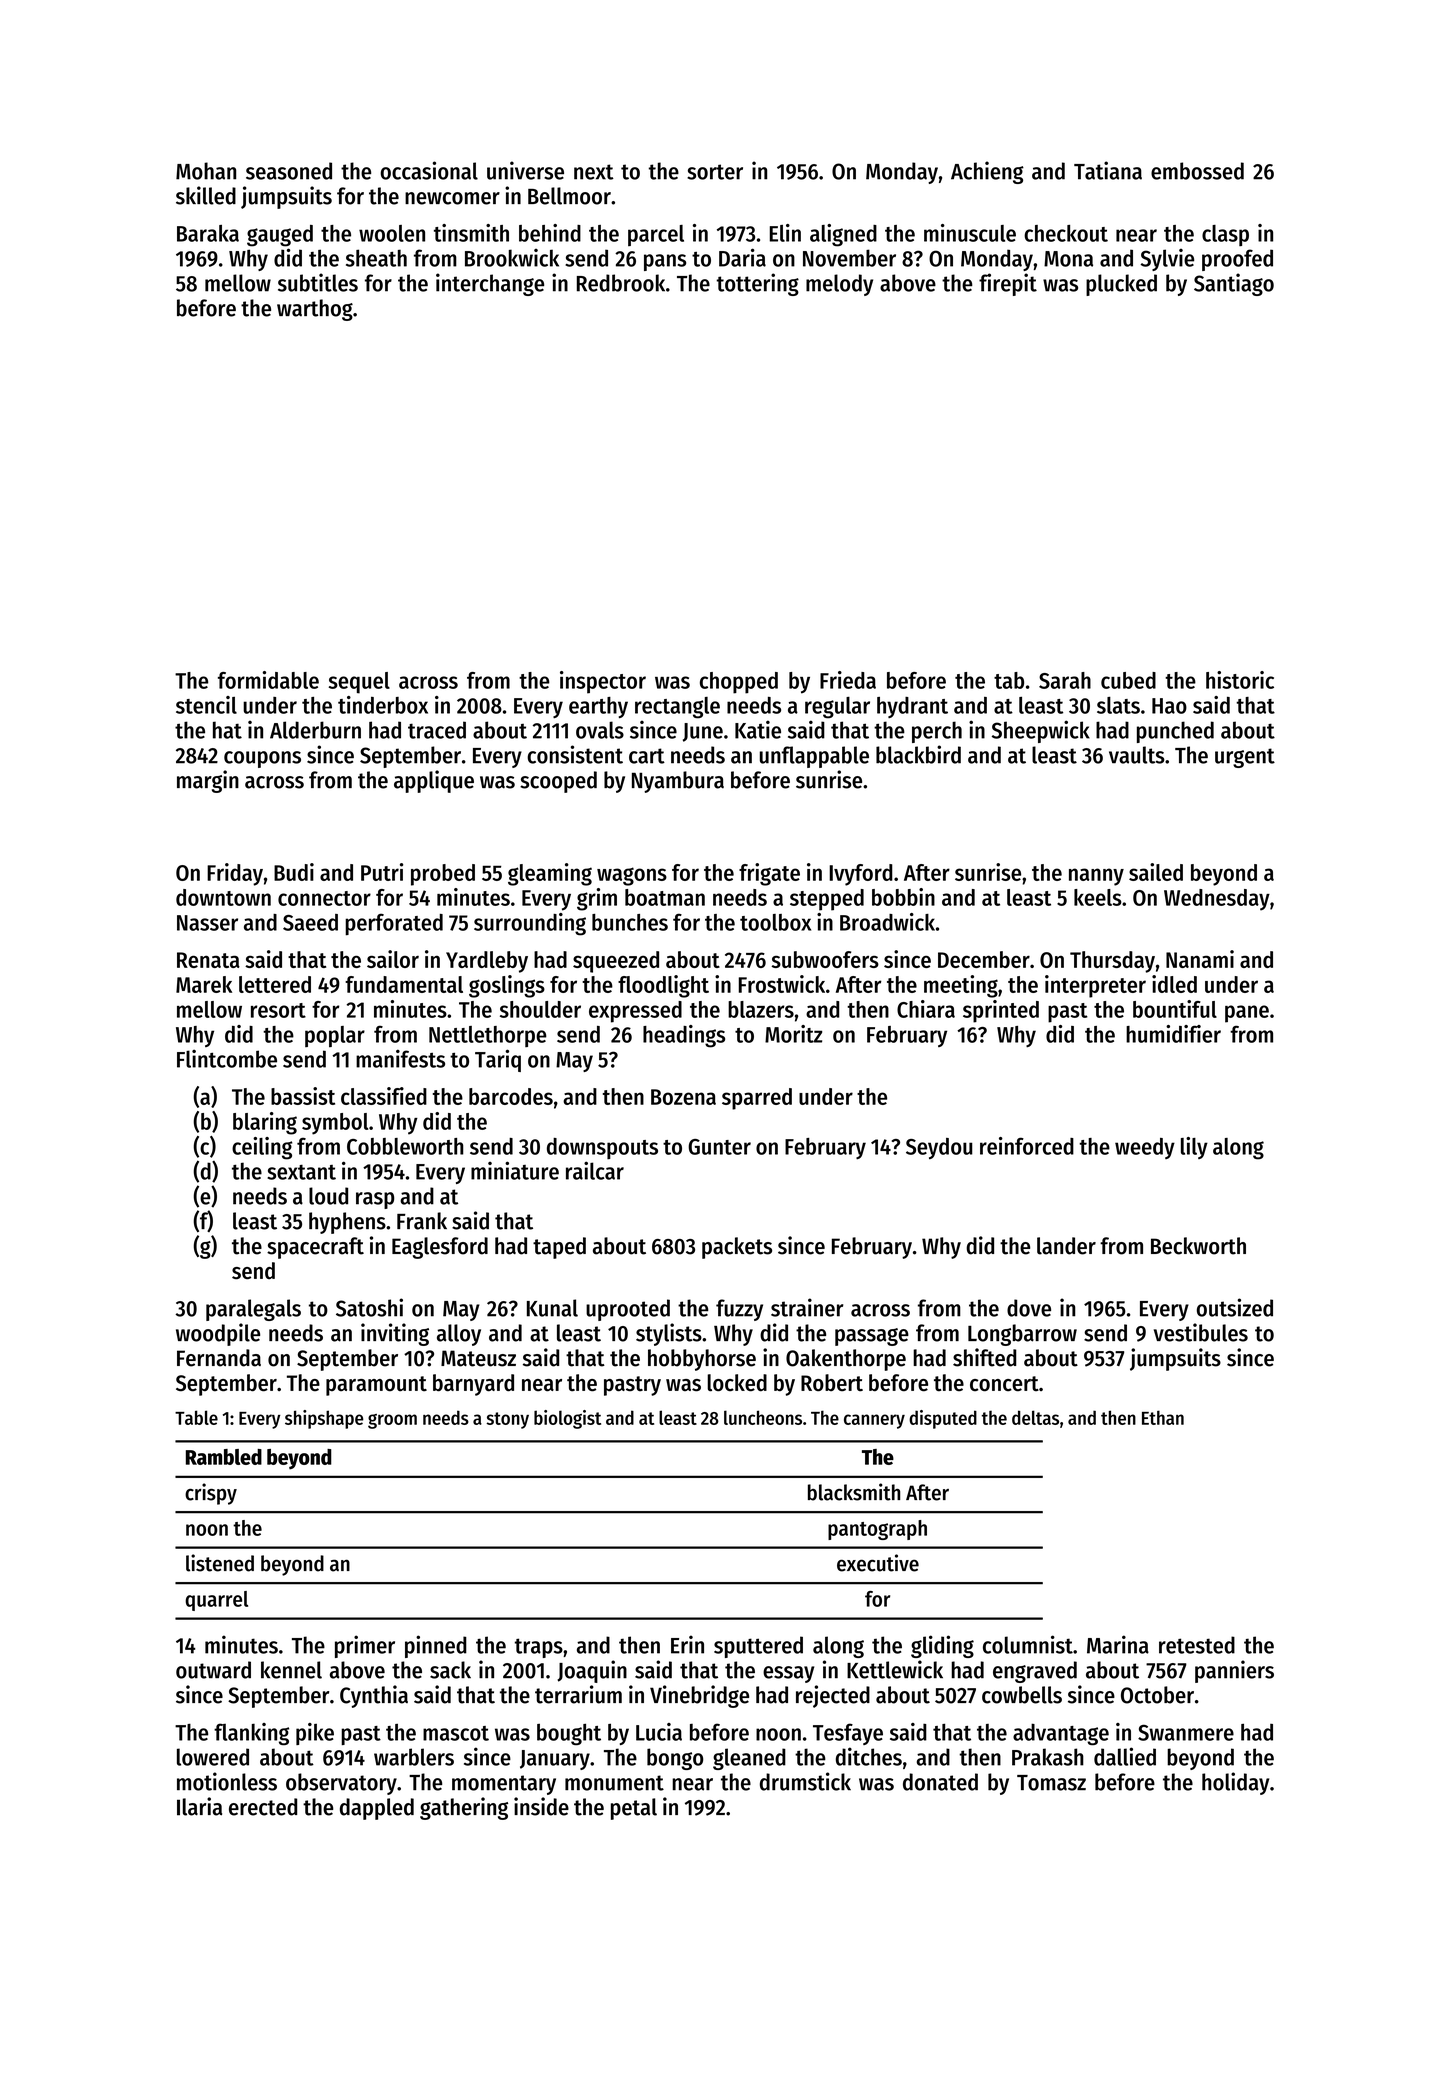  Describe the element at coordinates (877, 1530) in the page. I see `pantograph` at that location.
